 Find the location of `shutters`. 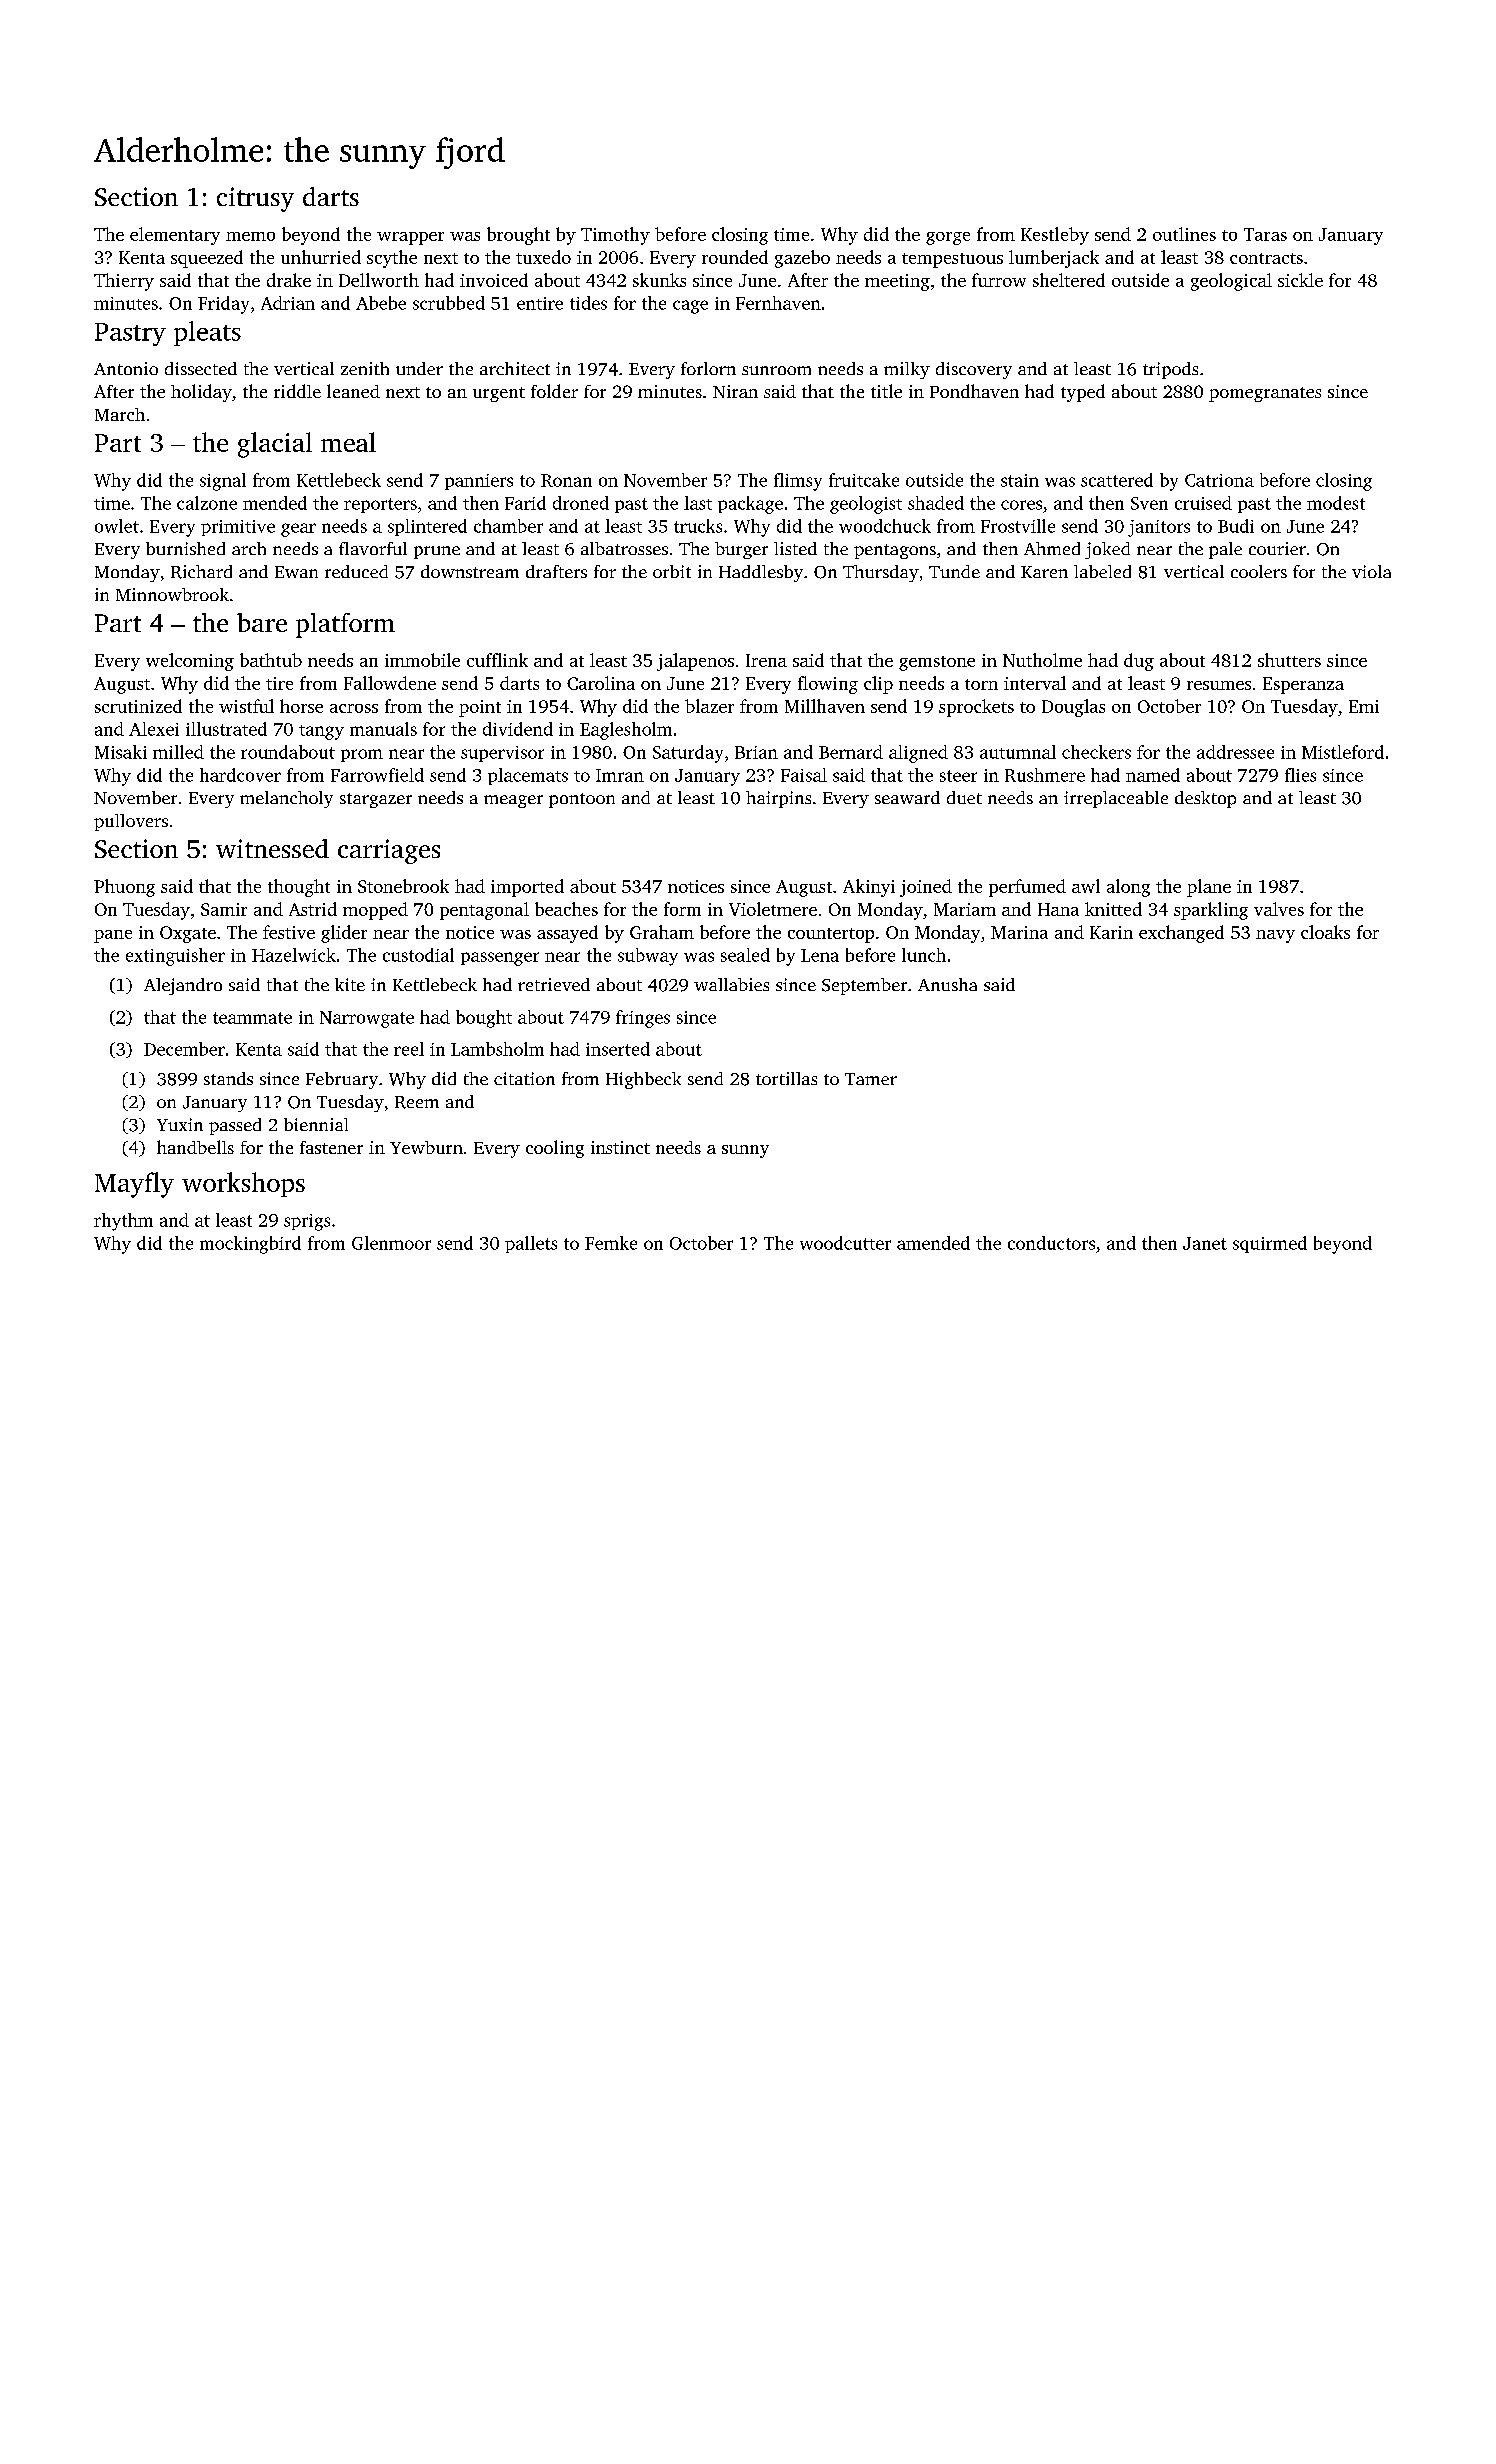

shutters is located at coordinates (1289, 660).
